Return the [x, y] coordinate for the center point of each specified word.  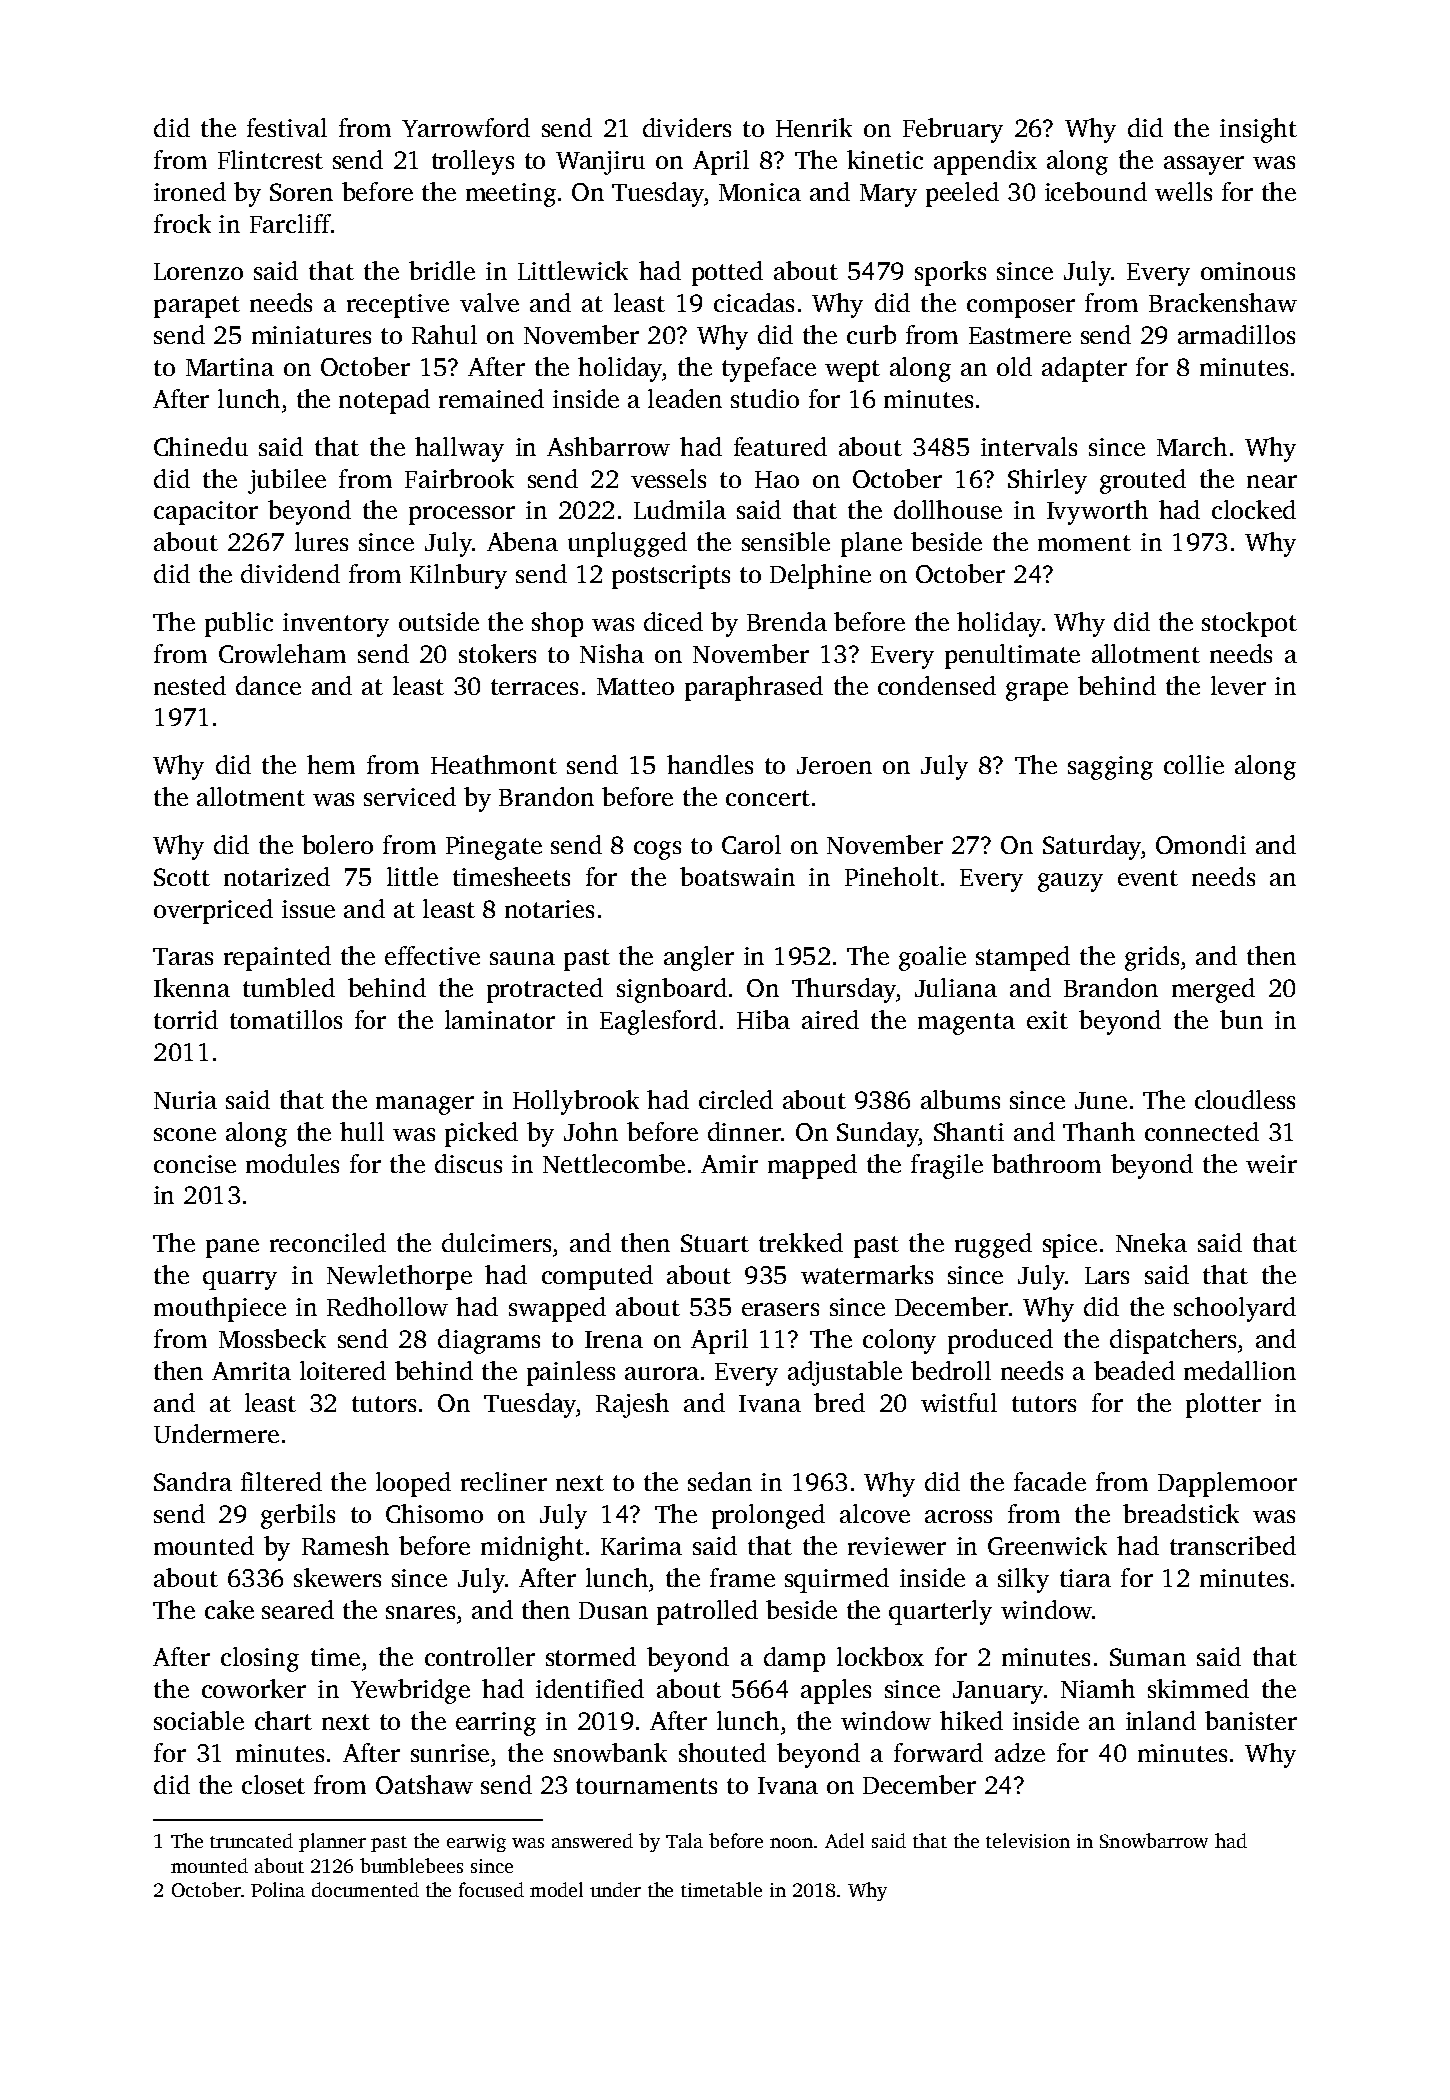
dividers [687, 127]
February [953, 130]
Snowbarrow [1154, 1840]
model [556, 1889]
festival [287, 127]
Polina [278, 1889]
